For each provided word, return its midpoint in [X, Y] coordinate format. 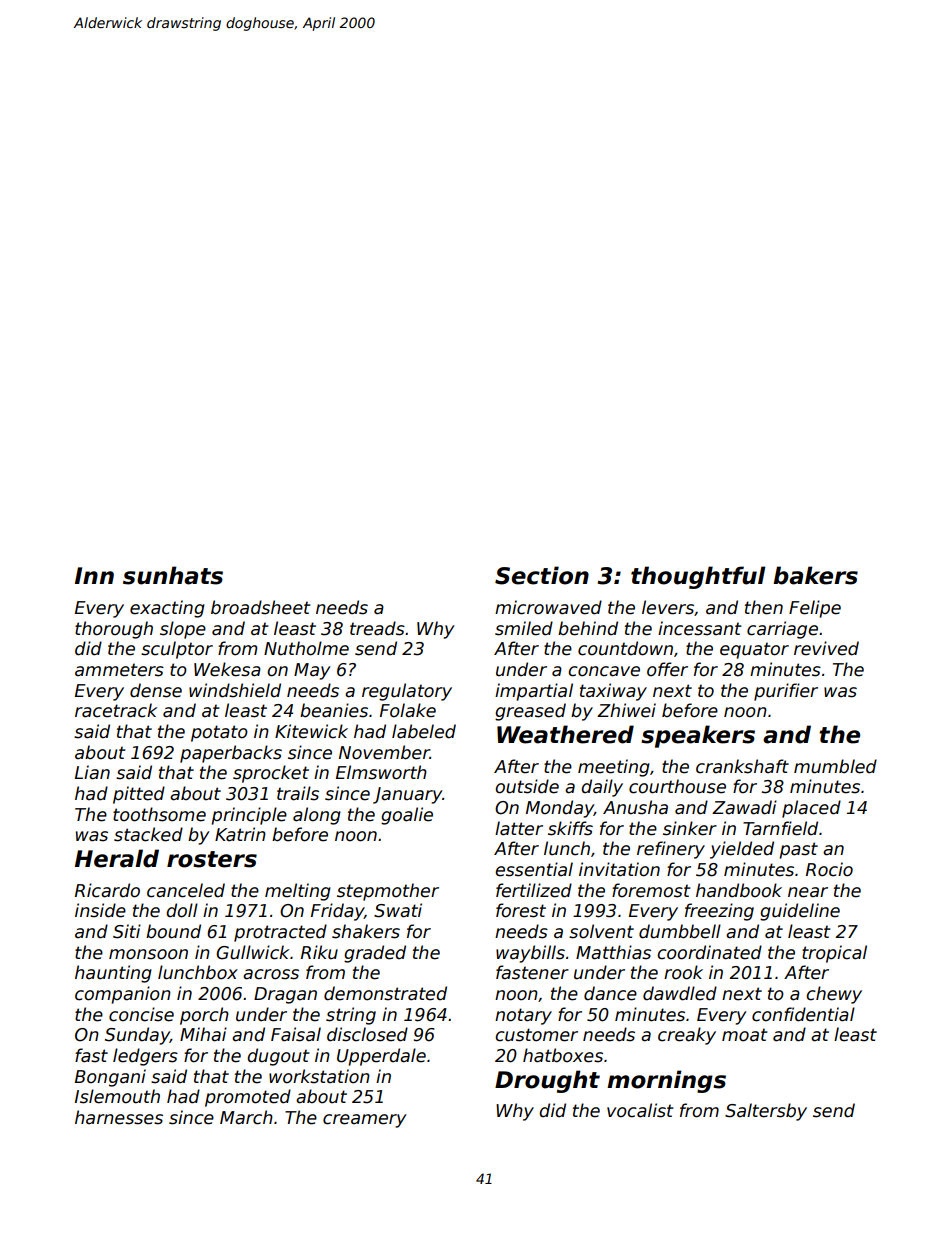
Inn [94, 575]
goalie [407, 816]
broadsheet [260, 607]
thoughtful [698, 577]
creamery [365, 1121]
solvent [601, 931]
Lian [92, 772]
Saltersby [766, 1112]
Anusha [635, 807]
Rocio [829, 869]
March [246, 1117]
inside [100, 910]
